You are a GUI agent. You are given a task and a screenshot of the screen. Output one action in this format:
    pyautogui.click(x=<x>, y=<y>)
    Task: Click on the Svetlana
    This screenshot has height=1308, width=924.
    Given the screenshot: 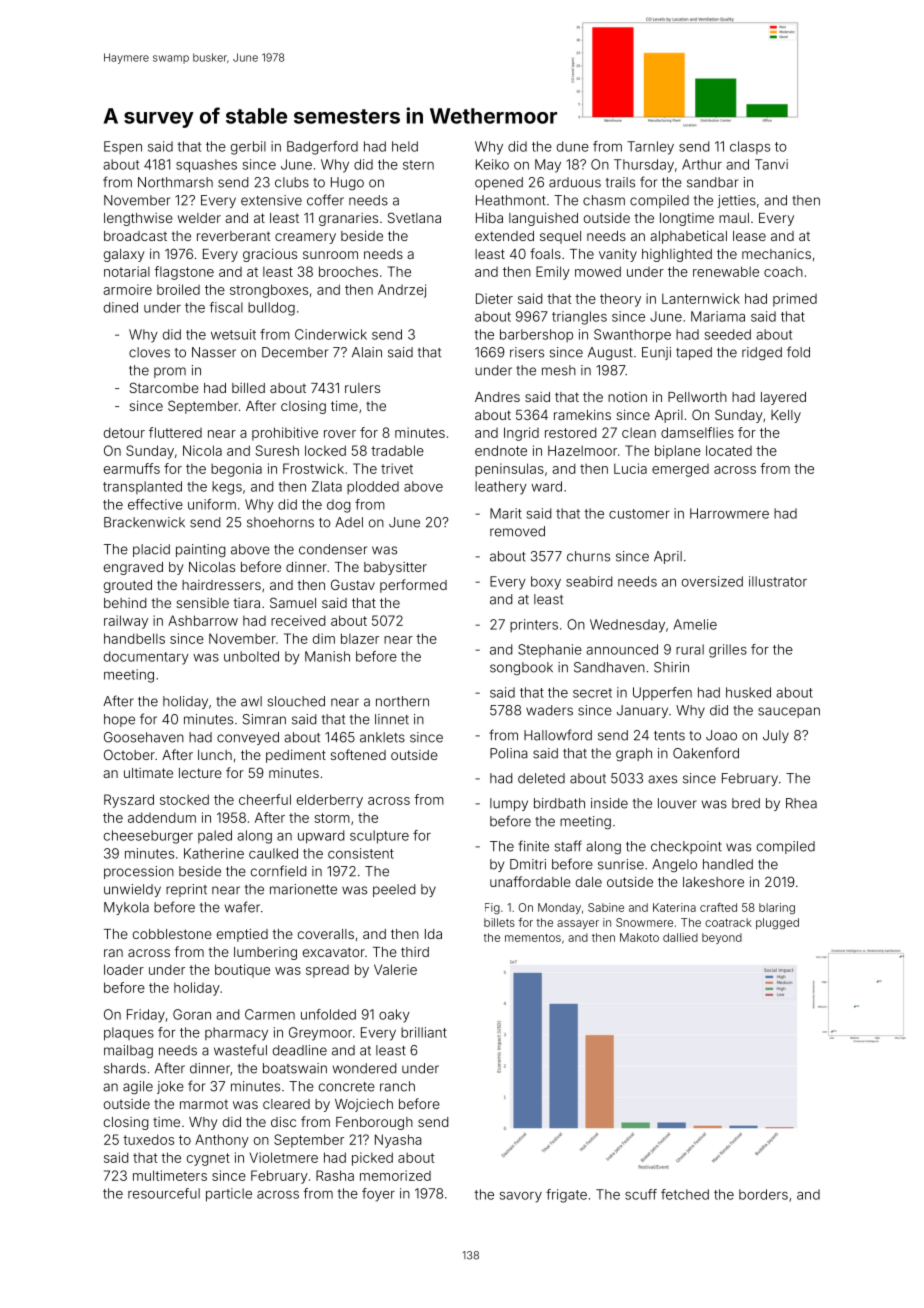 What is the action you would take?
    pyautogui.click(x=414, y=217)
